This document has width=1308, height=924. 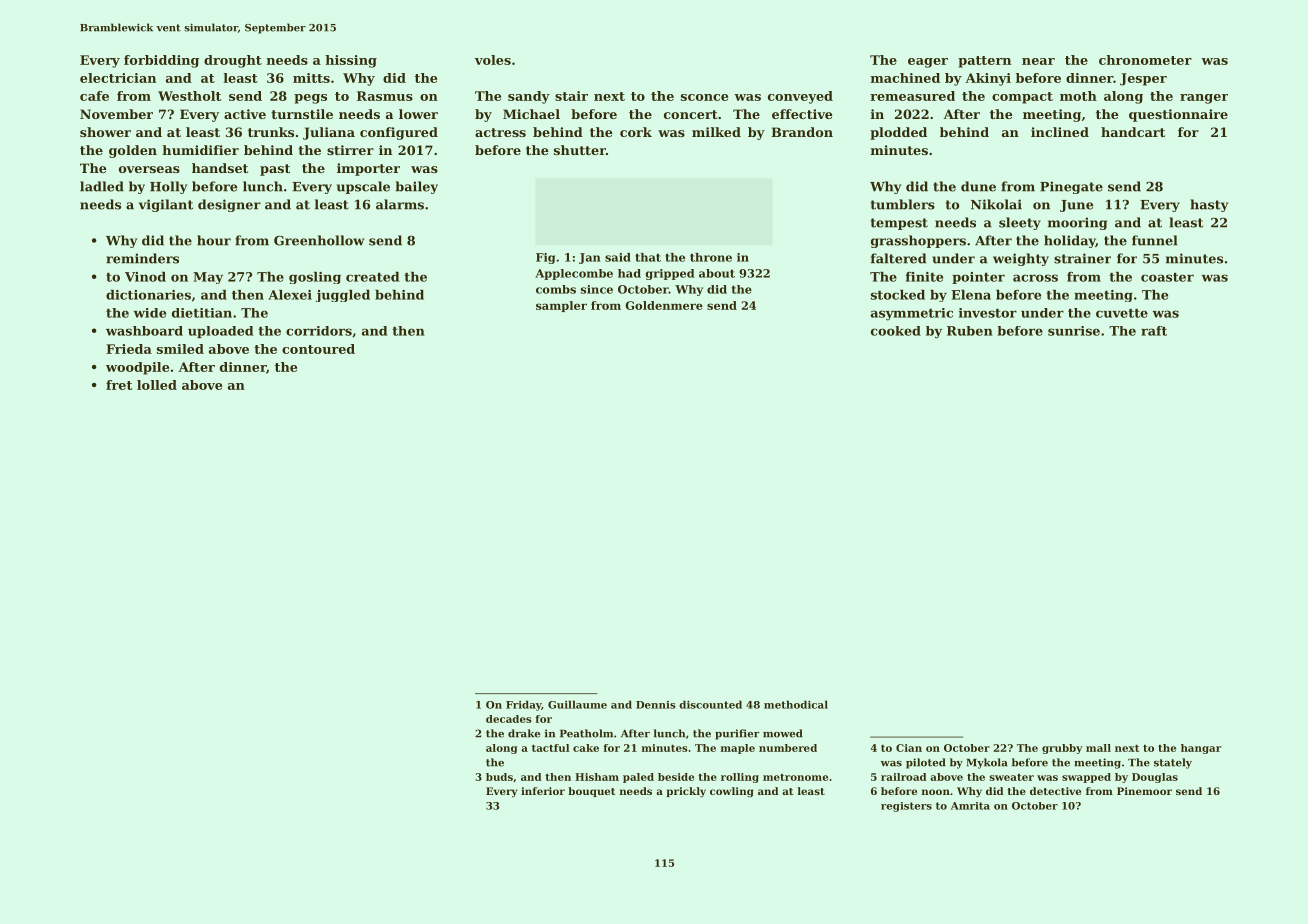 What do you see at coordinates (710, 704) in the document?
I see `discounted` at bounding box center [710, 704].
